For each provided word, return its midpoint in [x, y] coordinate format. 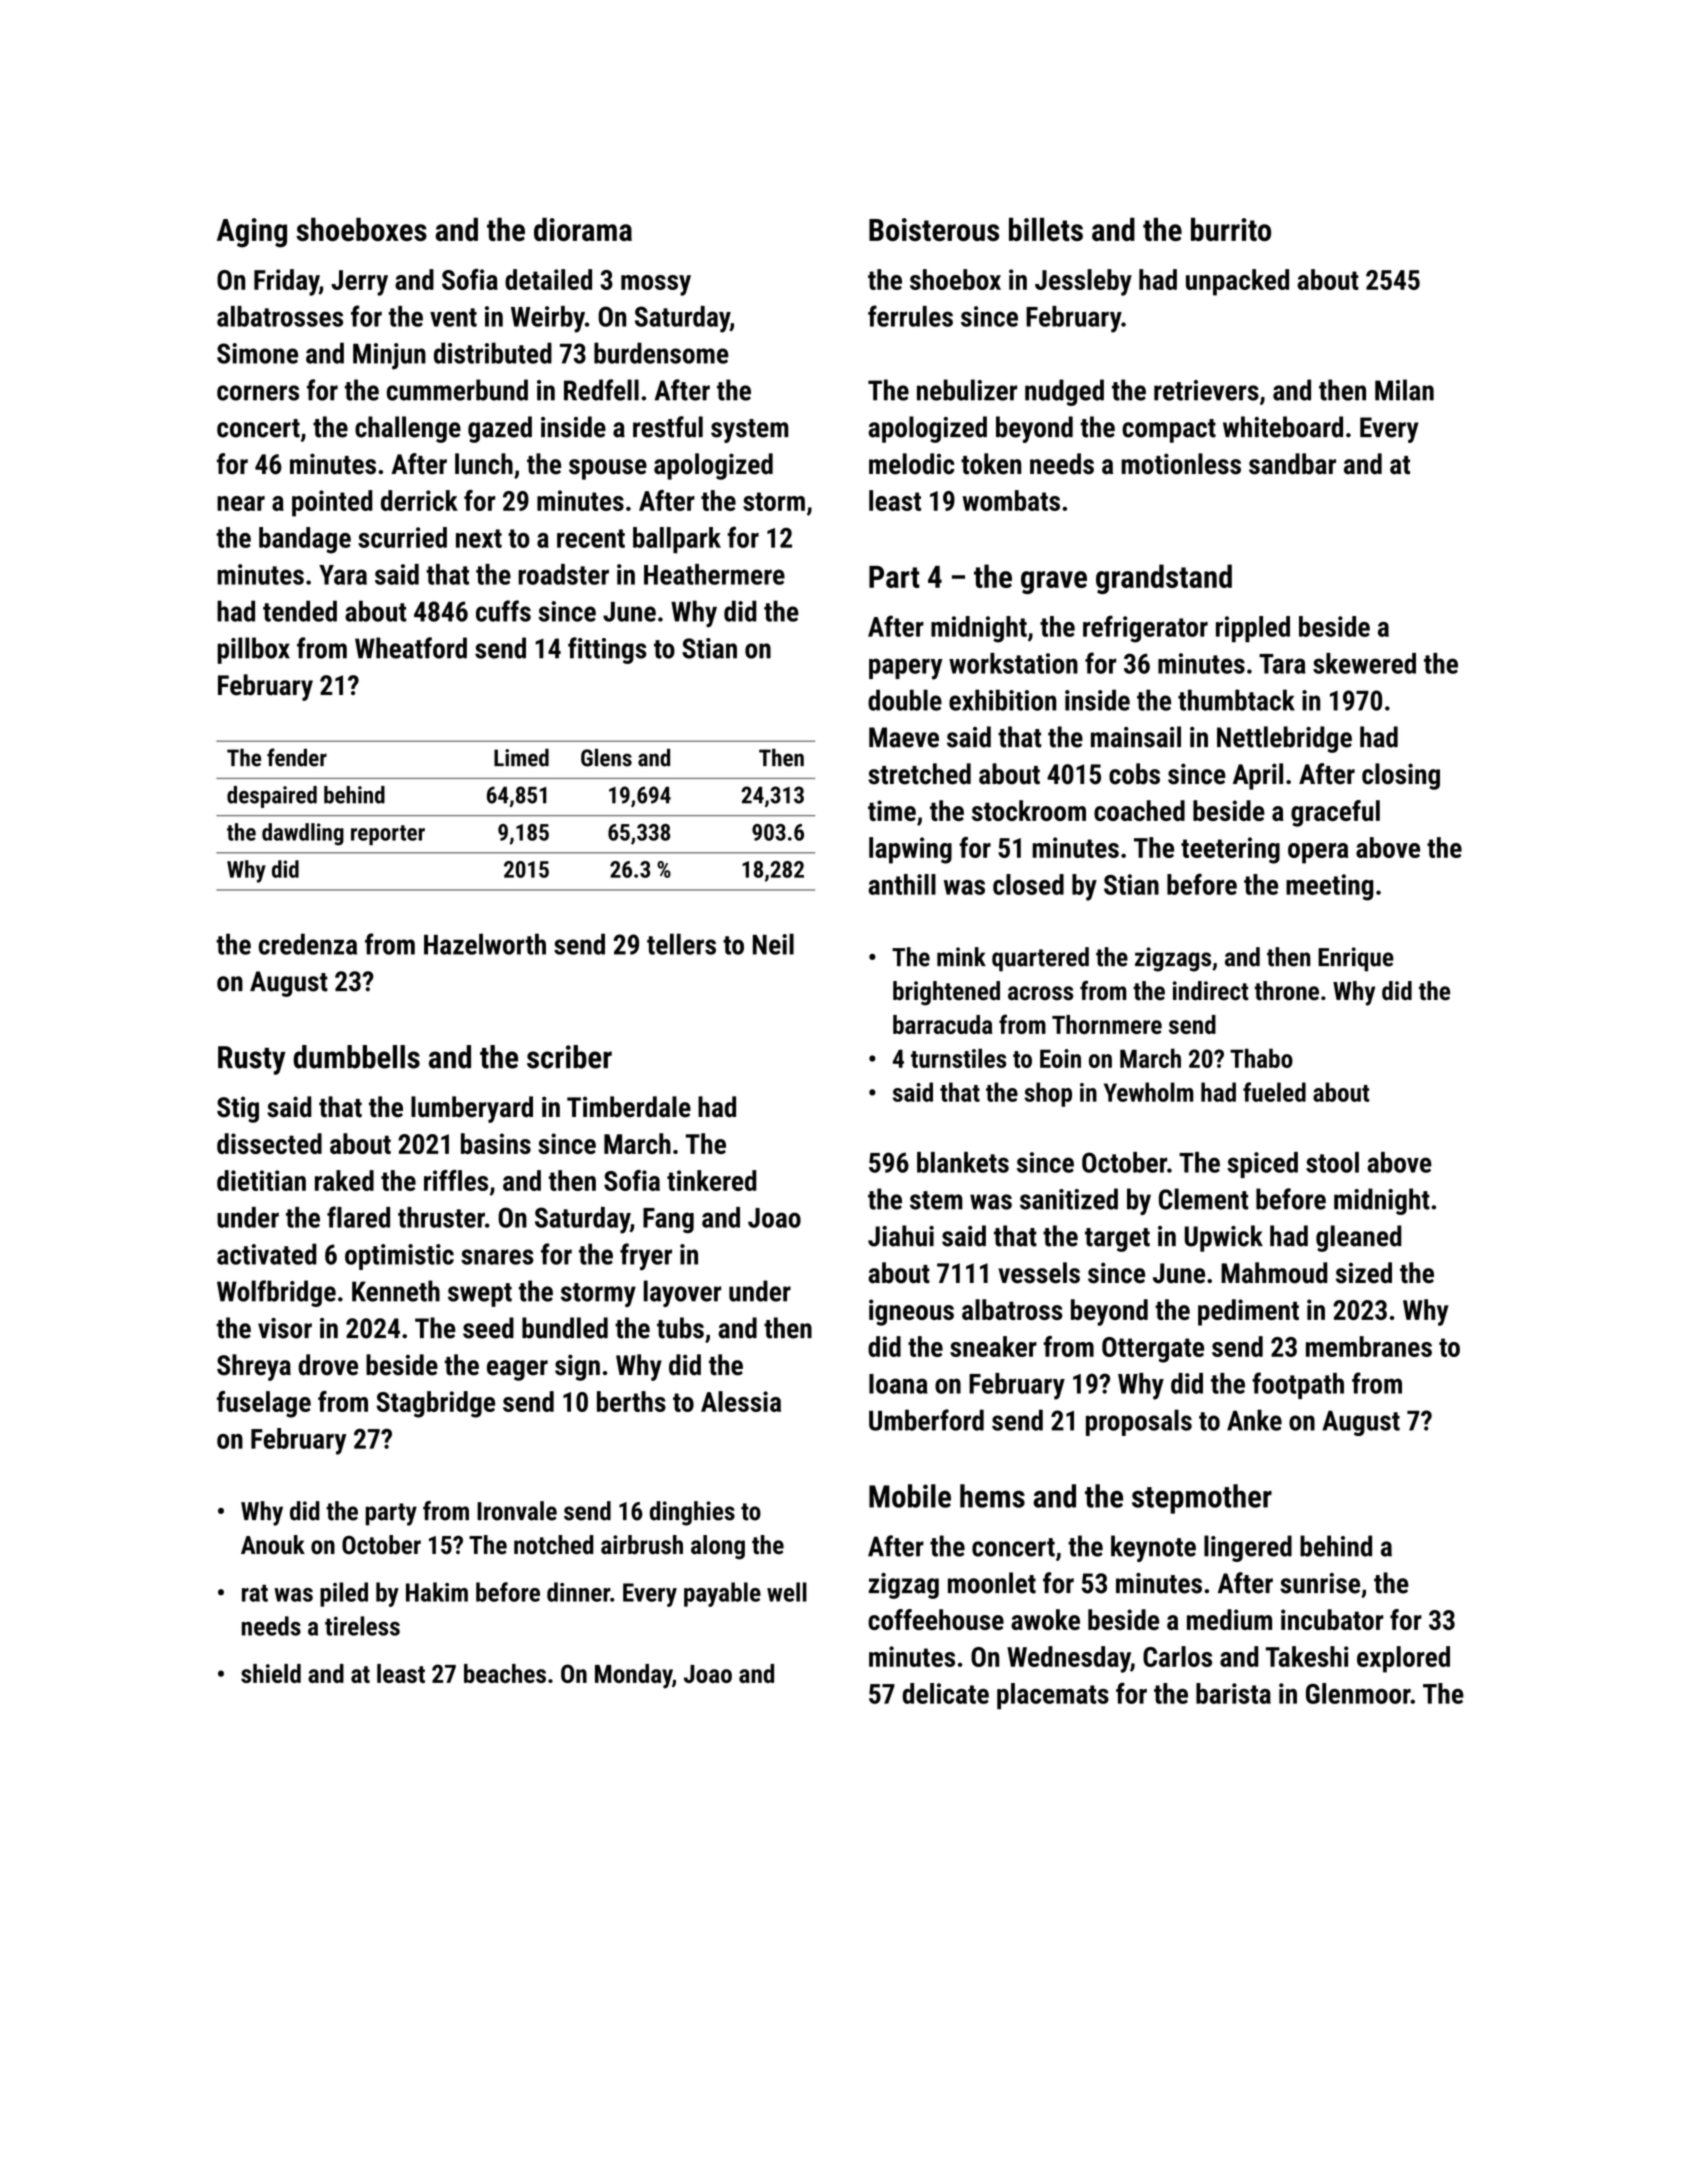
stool [1332, 1162]
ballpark [677, 540]
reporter [388, 835]
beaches [505, 1673]
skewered [1364, 663]
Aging [252, 233]
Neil [773, 944]
